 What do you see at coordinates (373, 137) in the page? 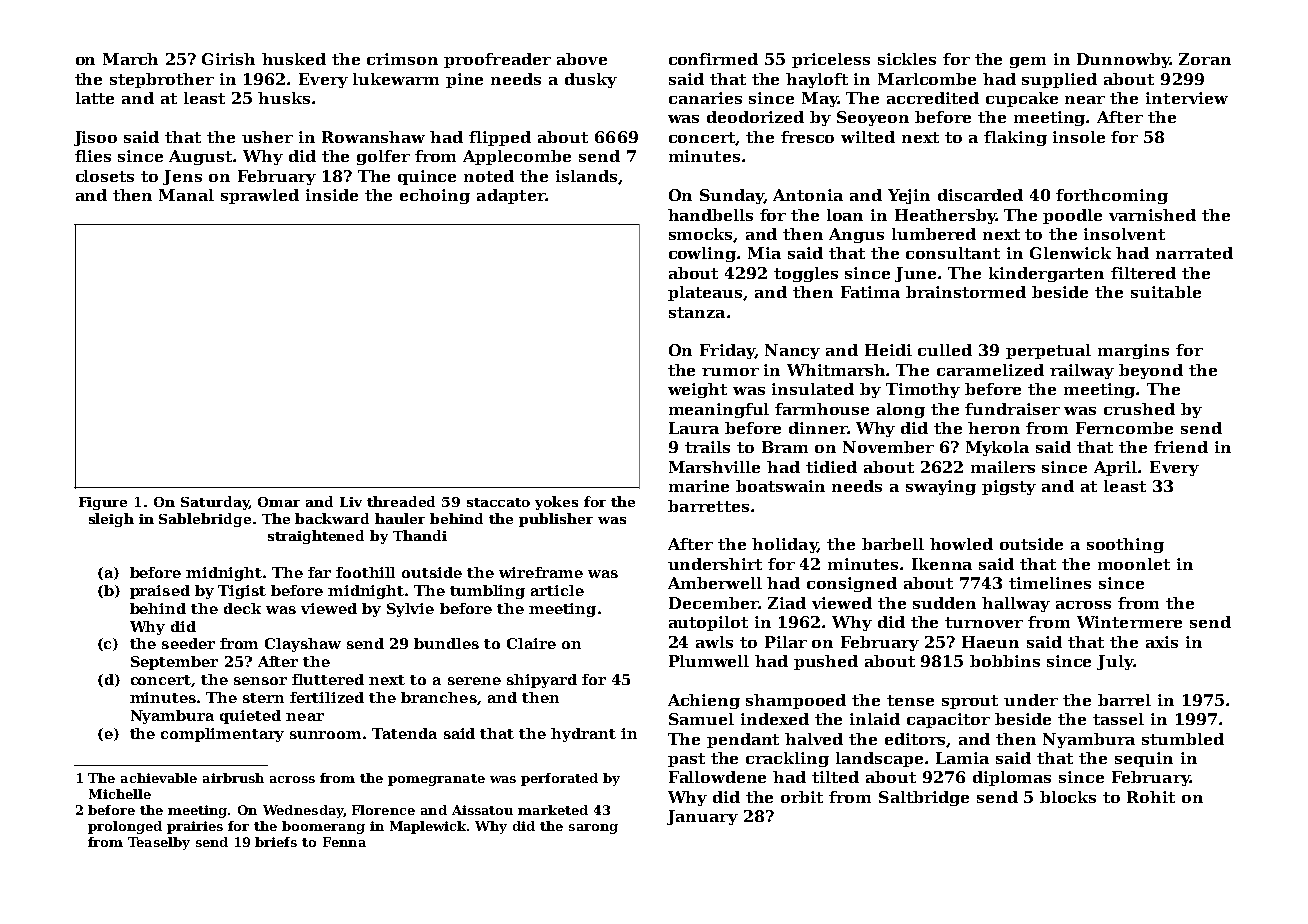
I see `Rowanshaw` at bounding box center [373, 137].
